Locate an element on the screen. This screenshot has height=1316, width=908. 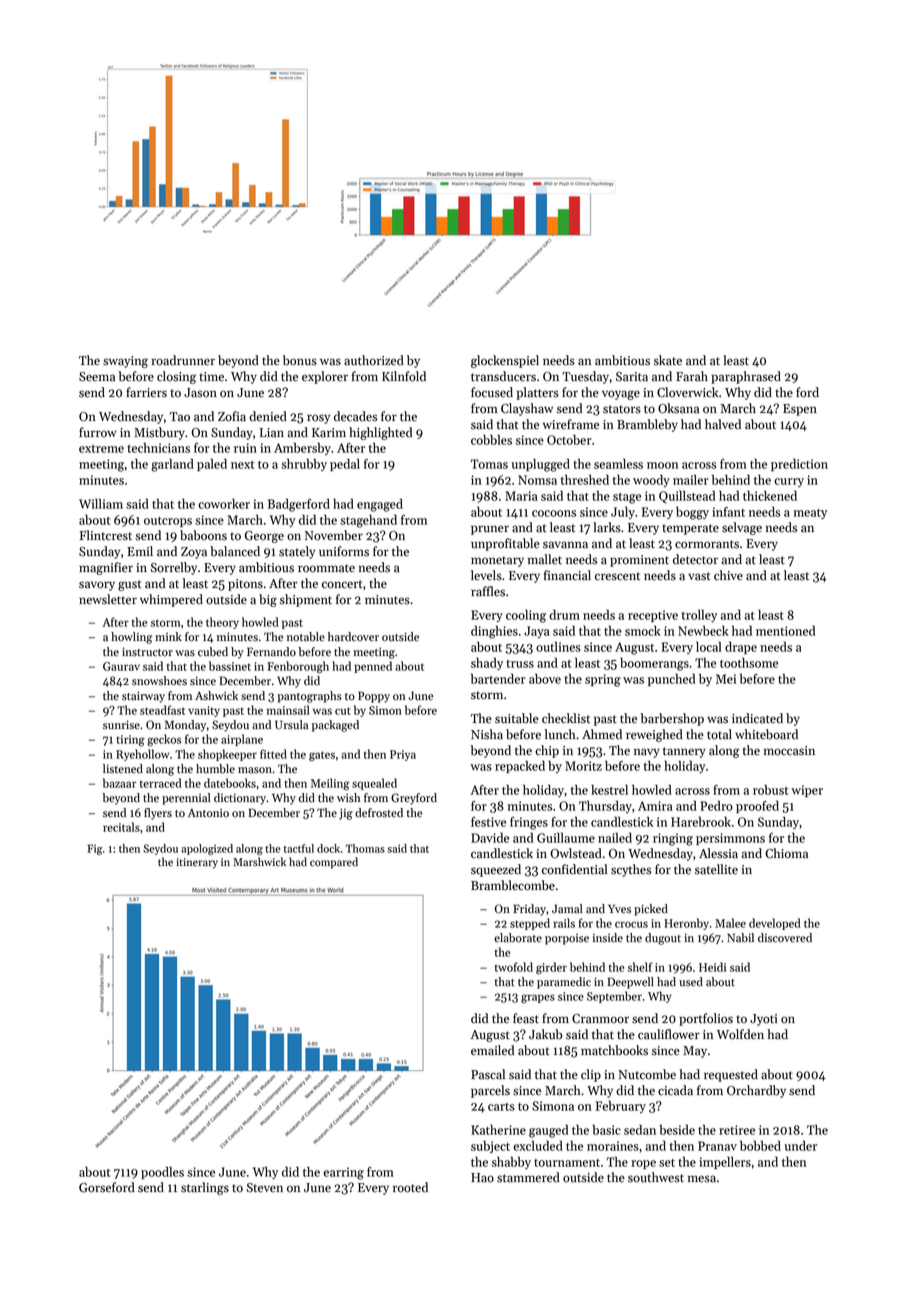
rosy is located at coordinates (318, 419).
